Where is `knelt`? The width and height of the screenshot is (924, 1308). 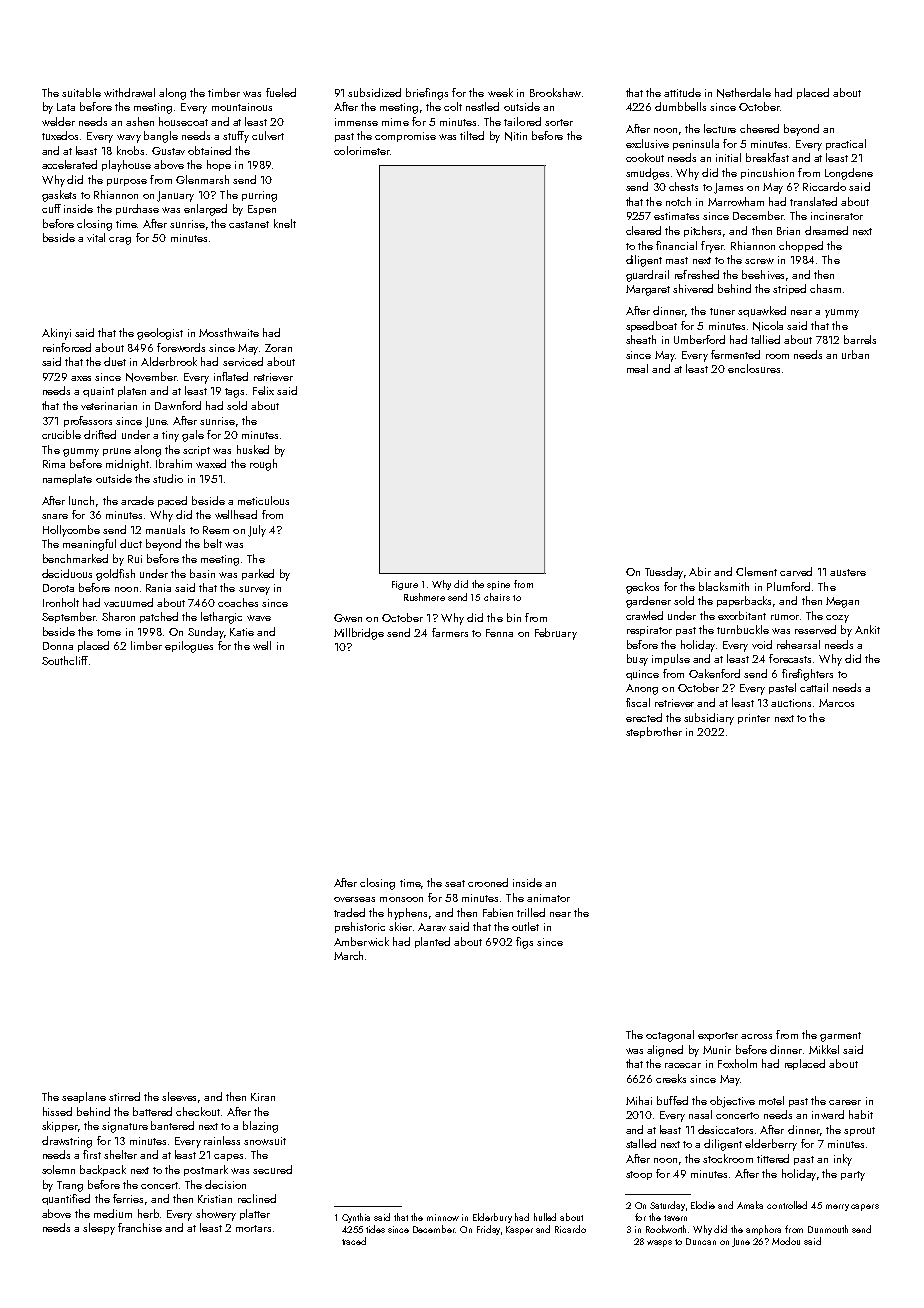 knelt is located at coordinates (285, 223).
